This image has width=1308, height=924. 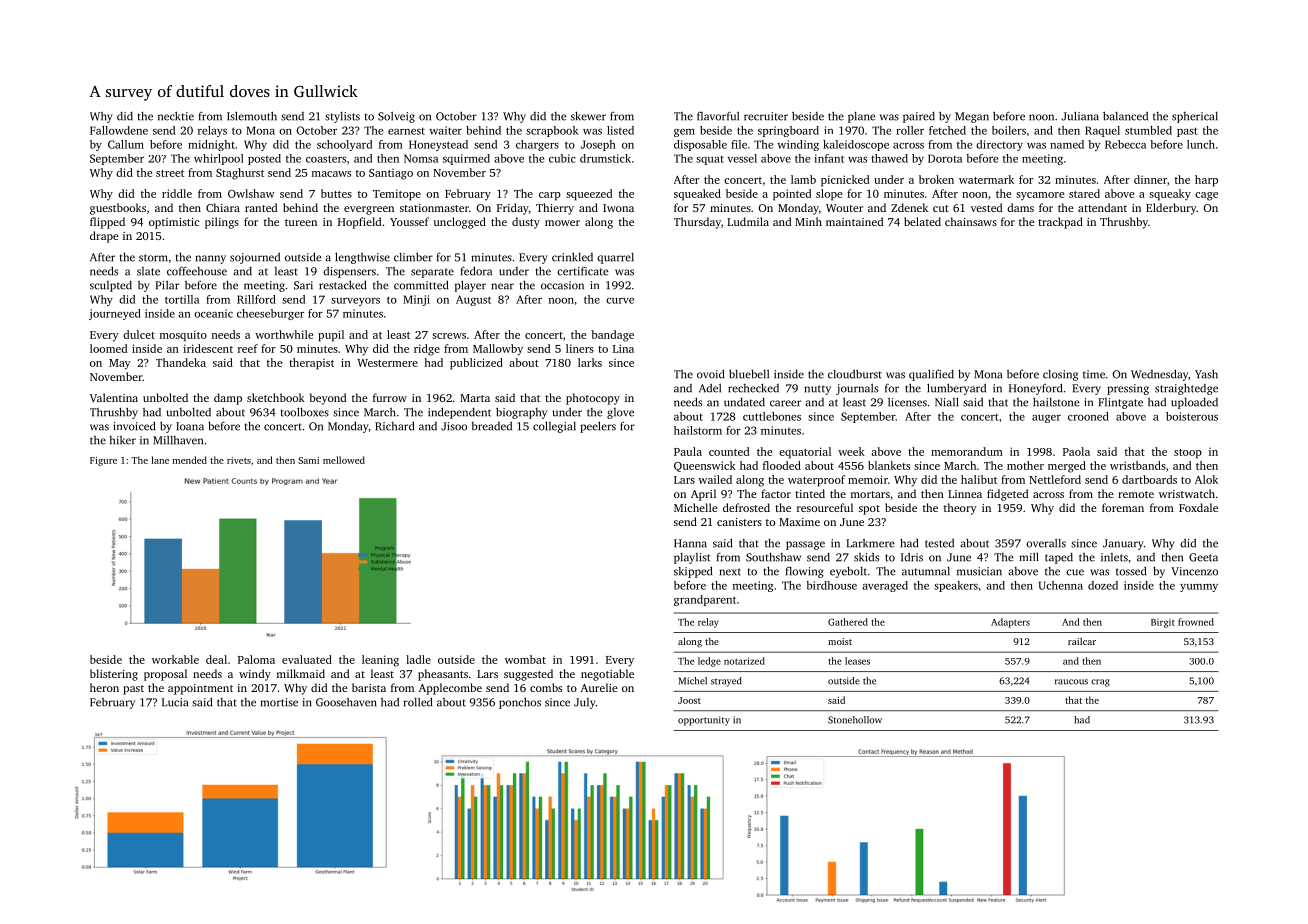 What do you see at coordinates (799, 522) in the image?
I see `Maxime` at bounding box center [799, 522].
